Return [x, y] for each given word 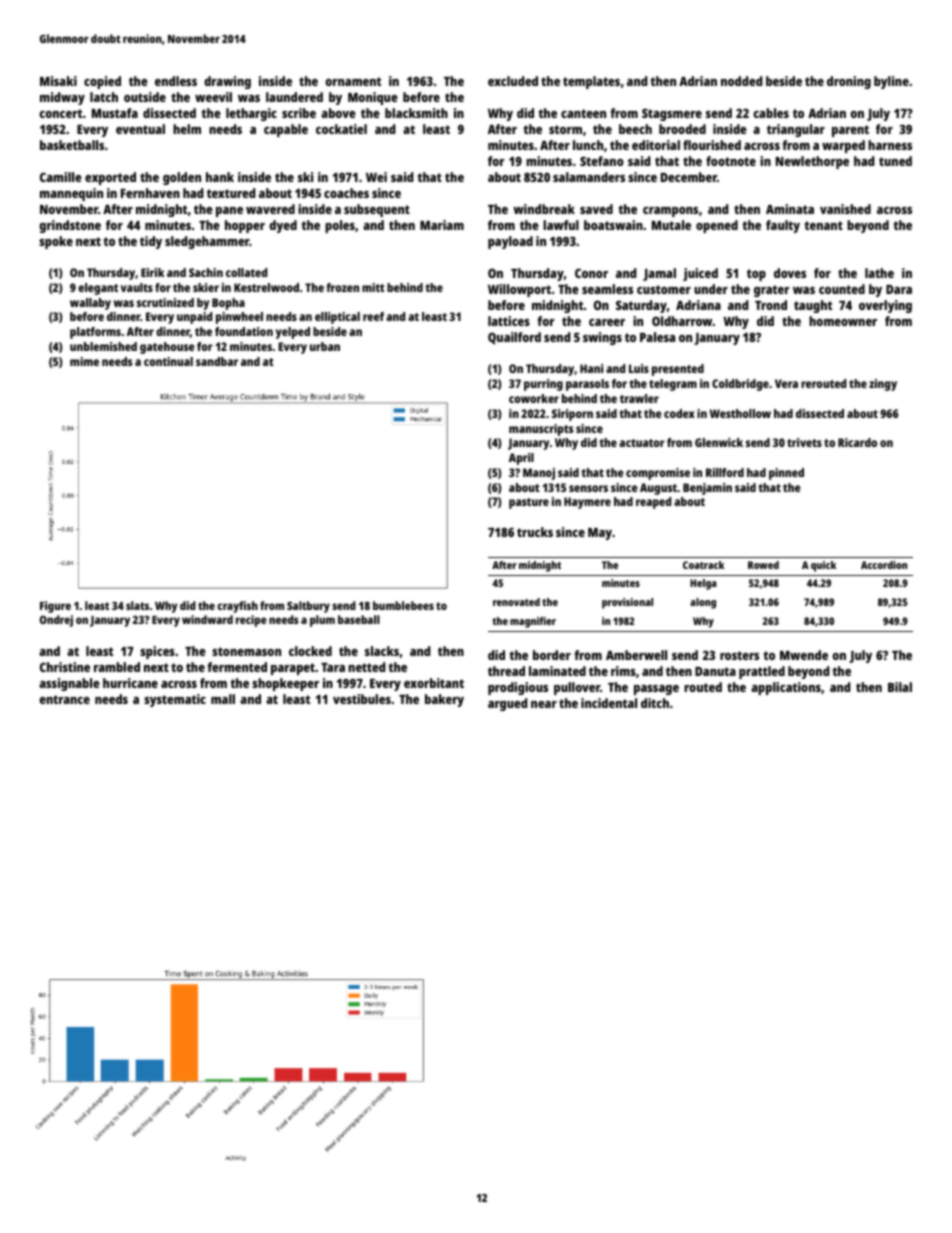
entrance [64, 699]
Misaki [58, 81]
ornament [353, 81]
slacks [382, 651]
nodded [741, 81]
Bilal [900, 687]
